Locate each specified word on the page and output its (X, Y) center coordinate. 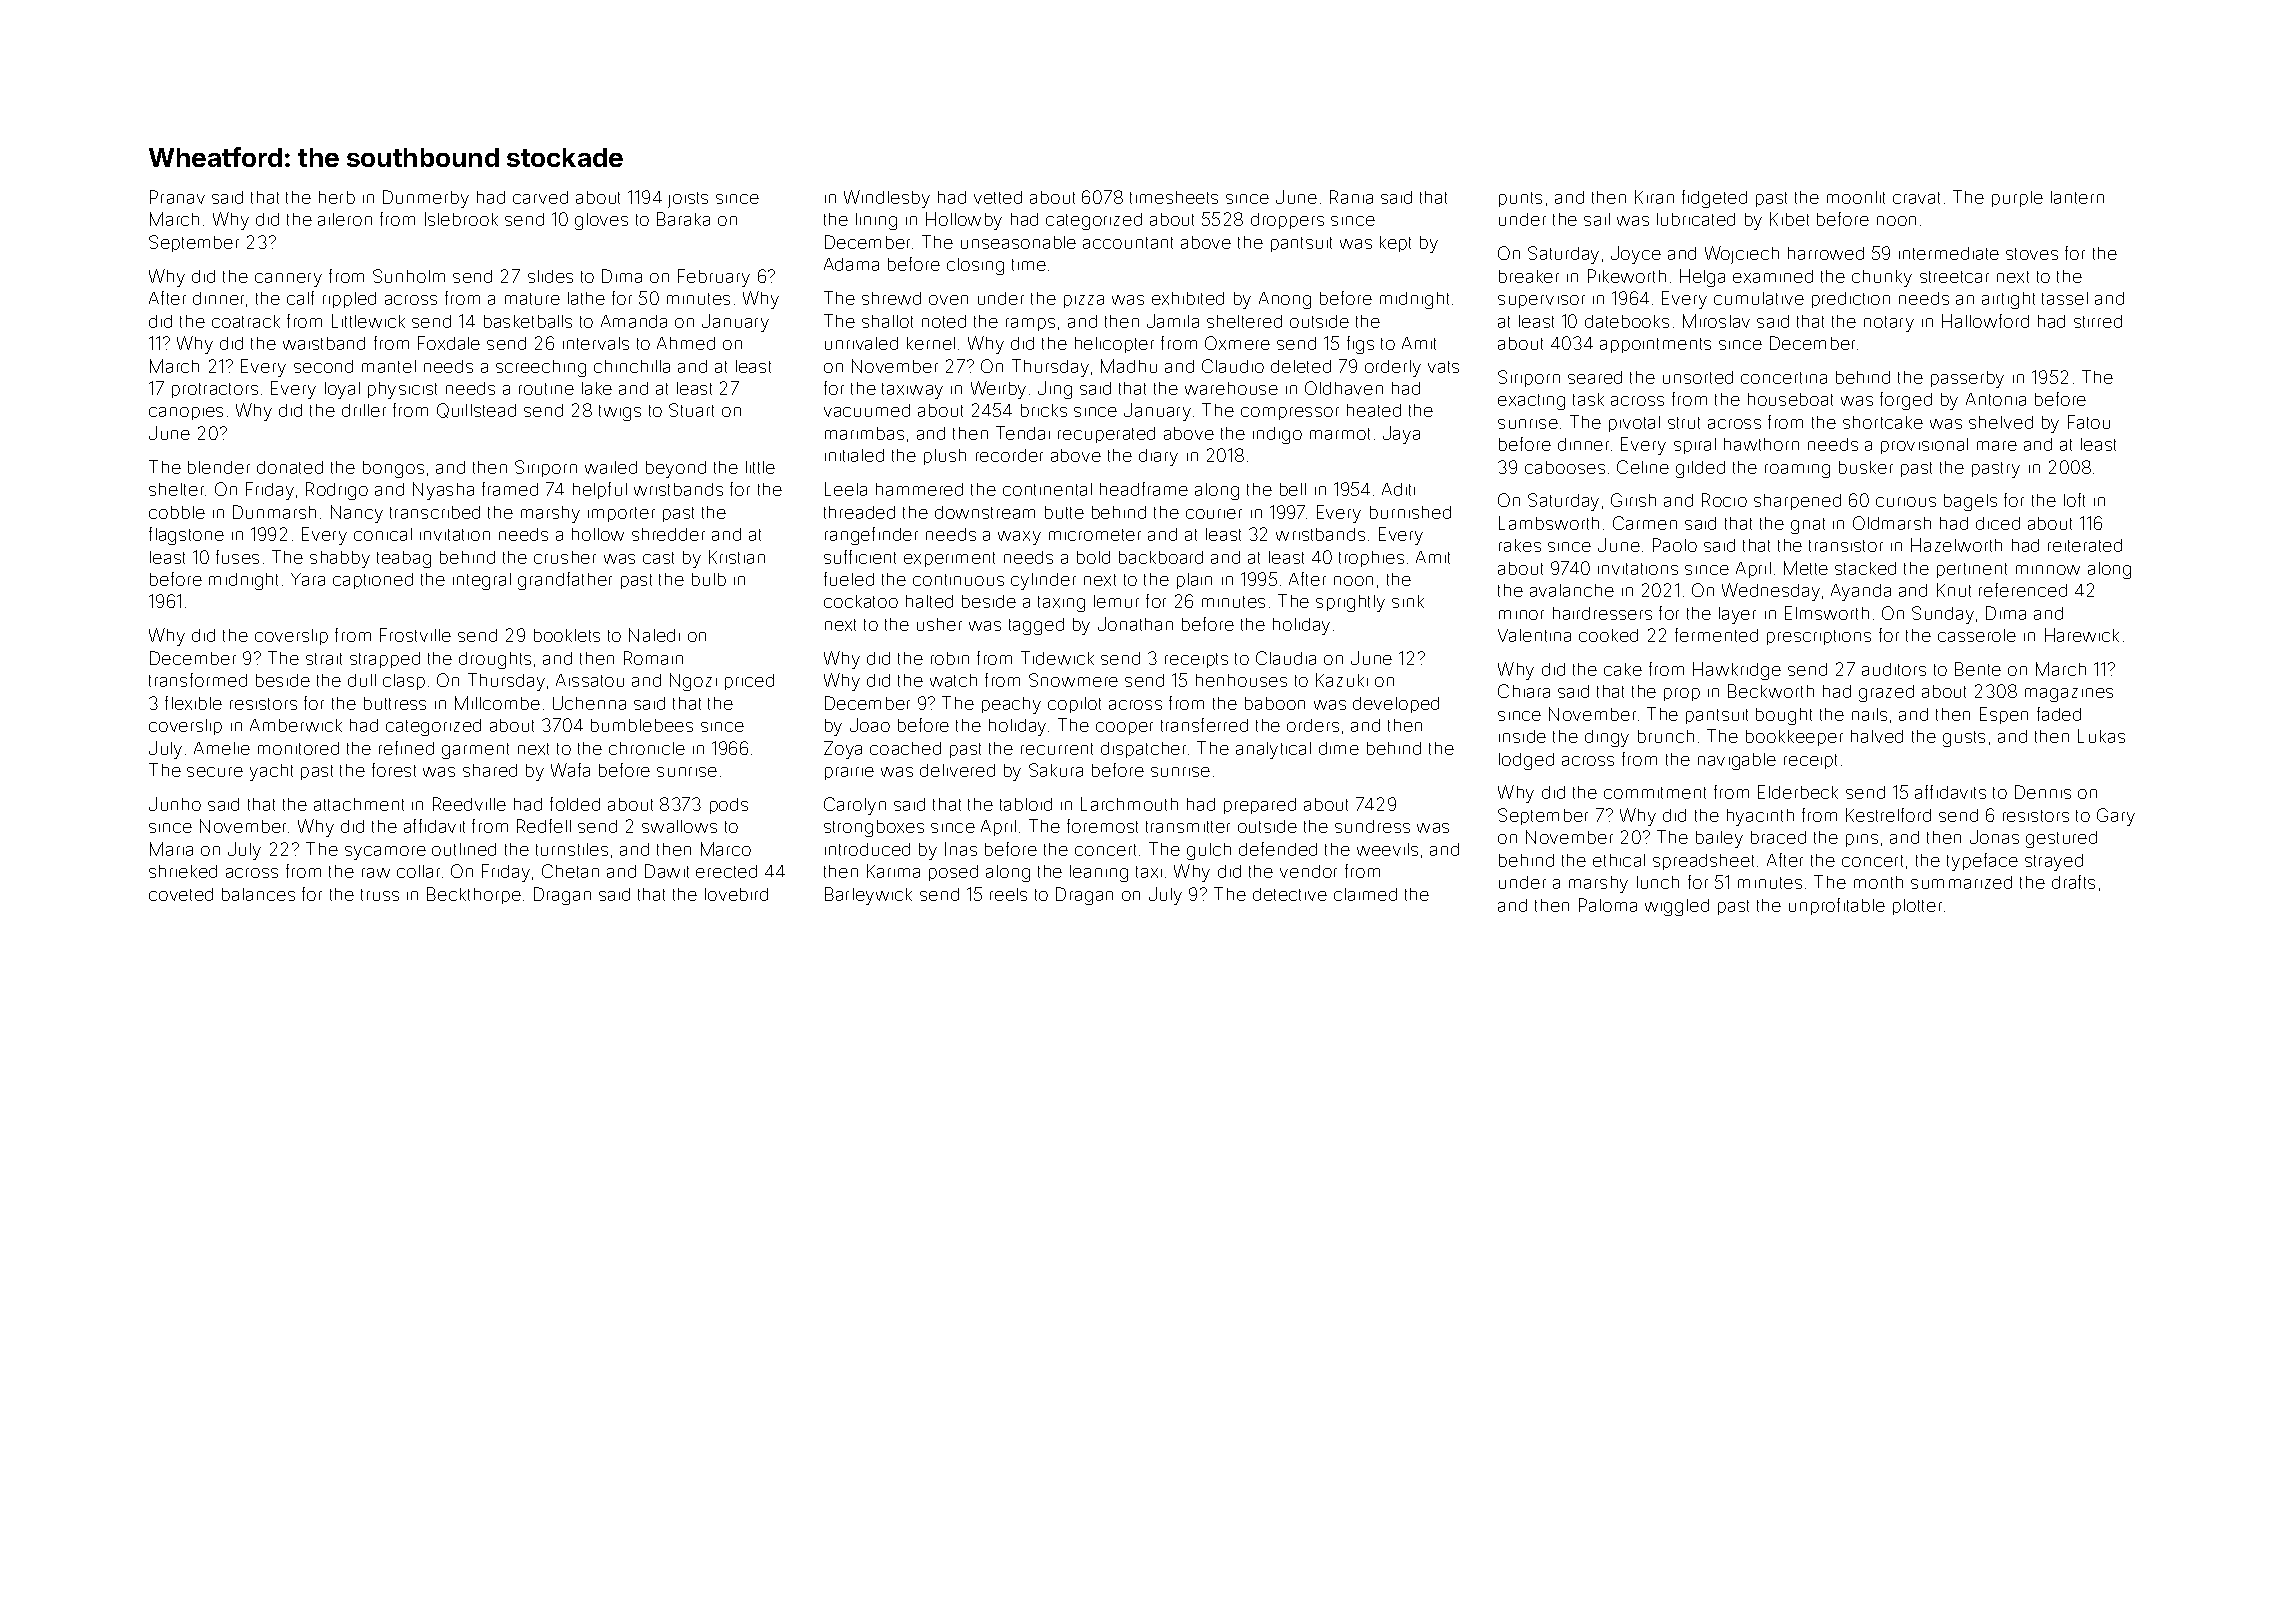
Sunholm (409, 276)
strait (324, 659)
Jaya (1401, 435)
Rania (1351, 197)
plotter (1917, 907)
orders (1313, 725)
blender (219, 467)
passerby (1967, 379)
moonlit (1856, 197)
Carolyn (855, 806)
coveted (181, 894)
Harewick (2082, 635)
